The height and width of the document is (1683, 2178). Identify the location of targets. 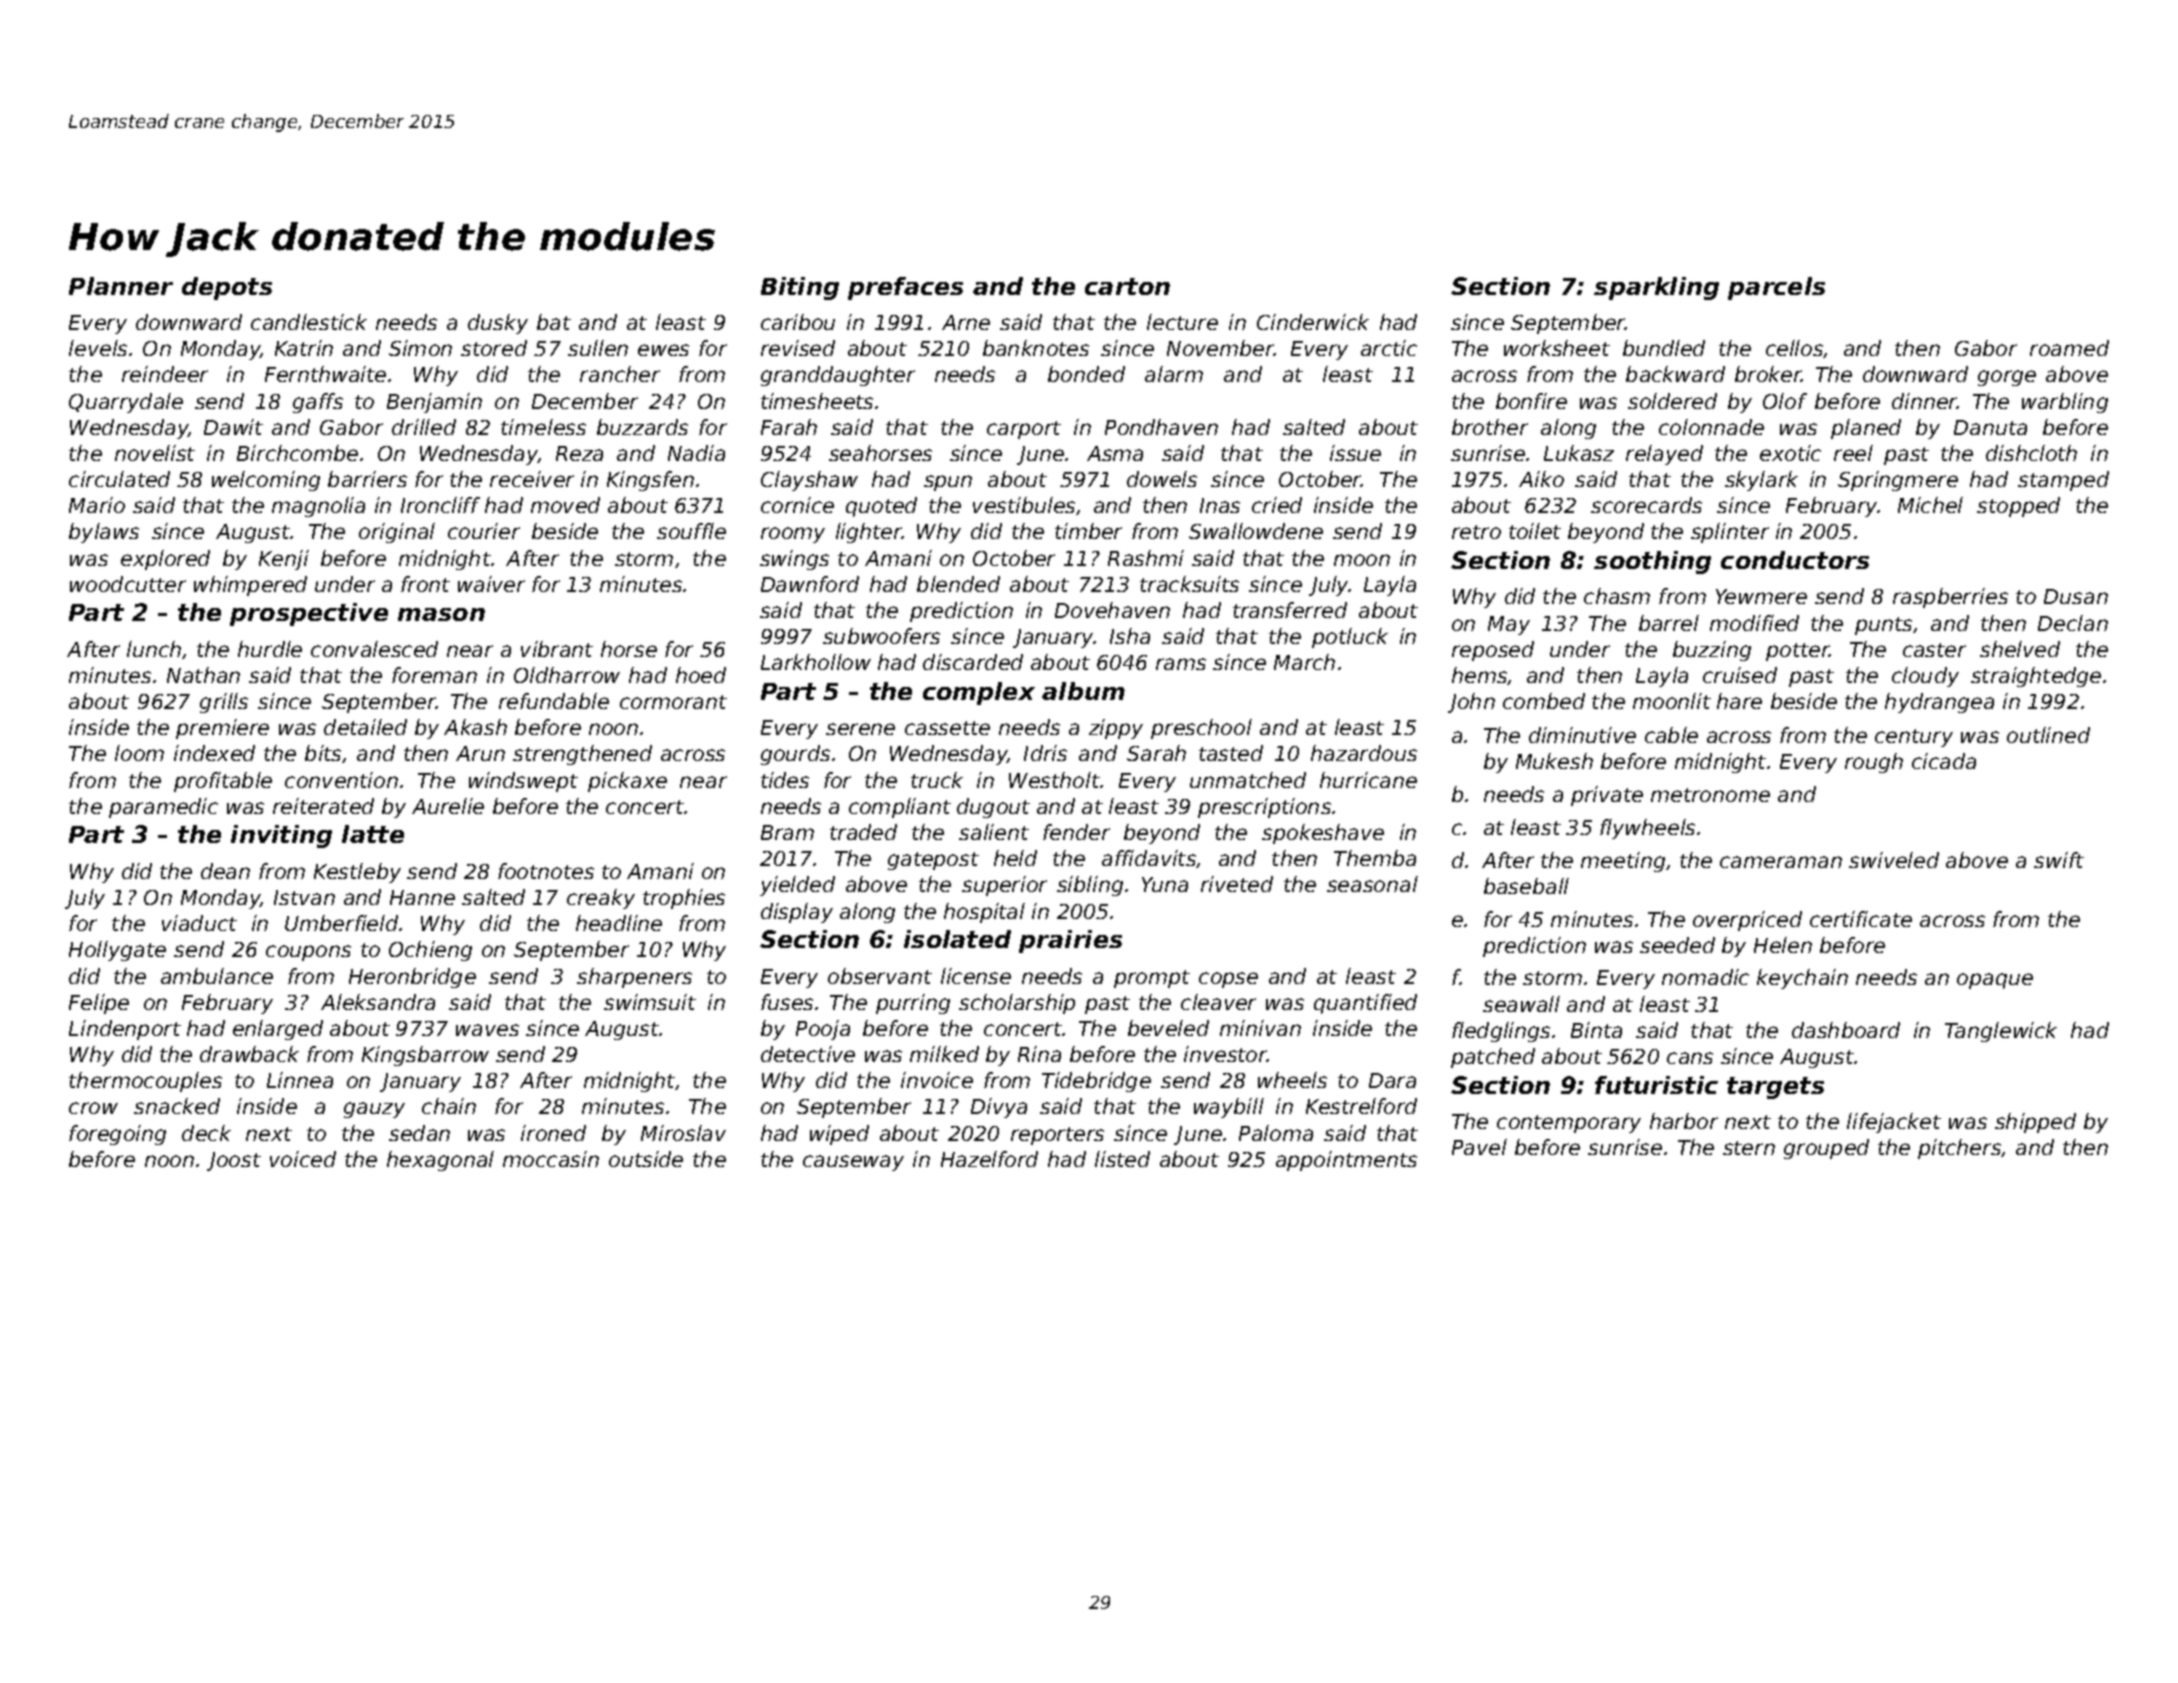
(1775, 1088).
